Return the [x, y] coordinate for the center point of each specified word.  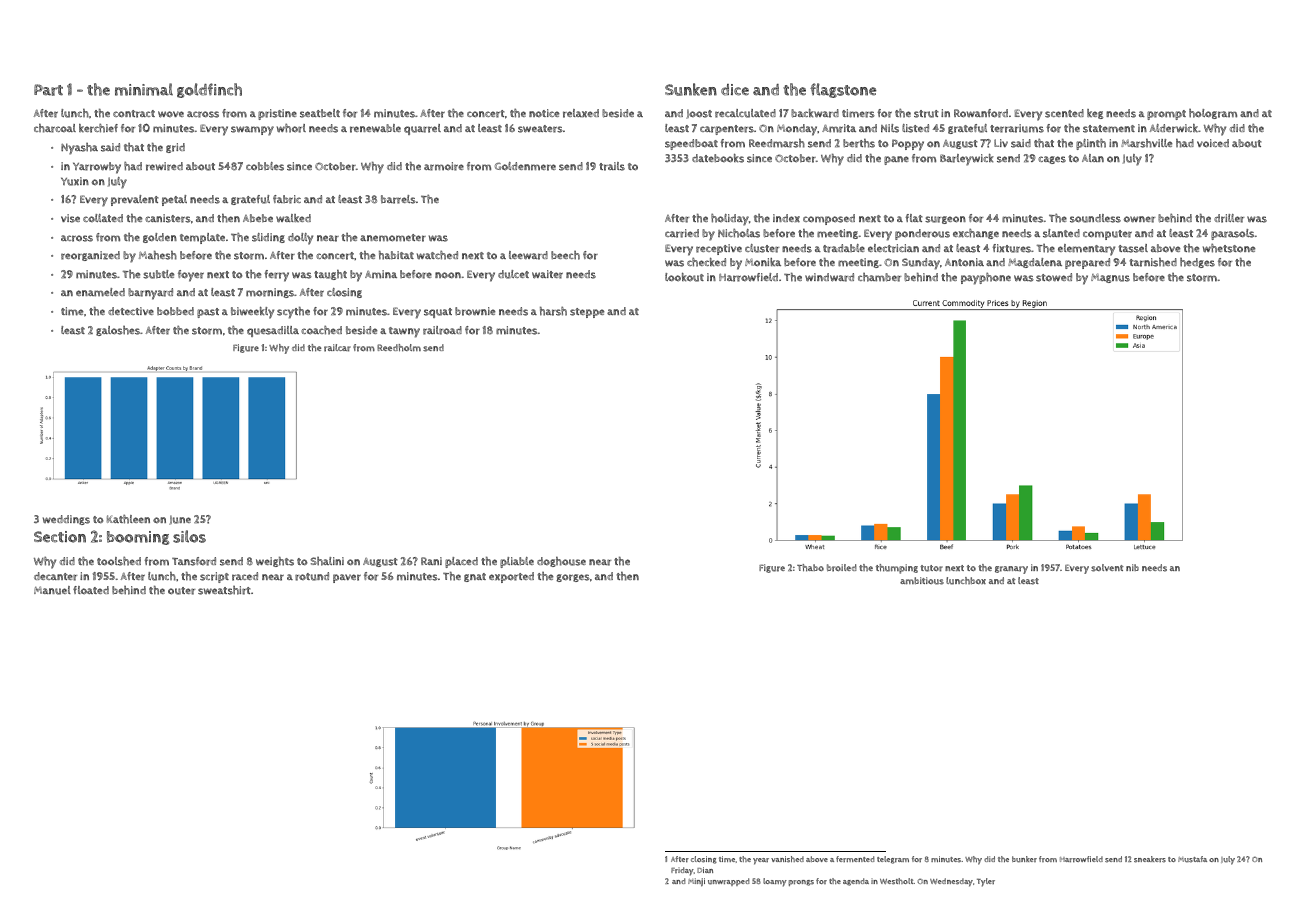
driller [1229, 218]
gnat [475, 577]
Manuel [52, 590]
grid [175, 148]
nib [1132, 567]
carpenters [727, 130]
